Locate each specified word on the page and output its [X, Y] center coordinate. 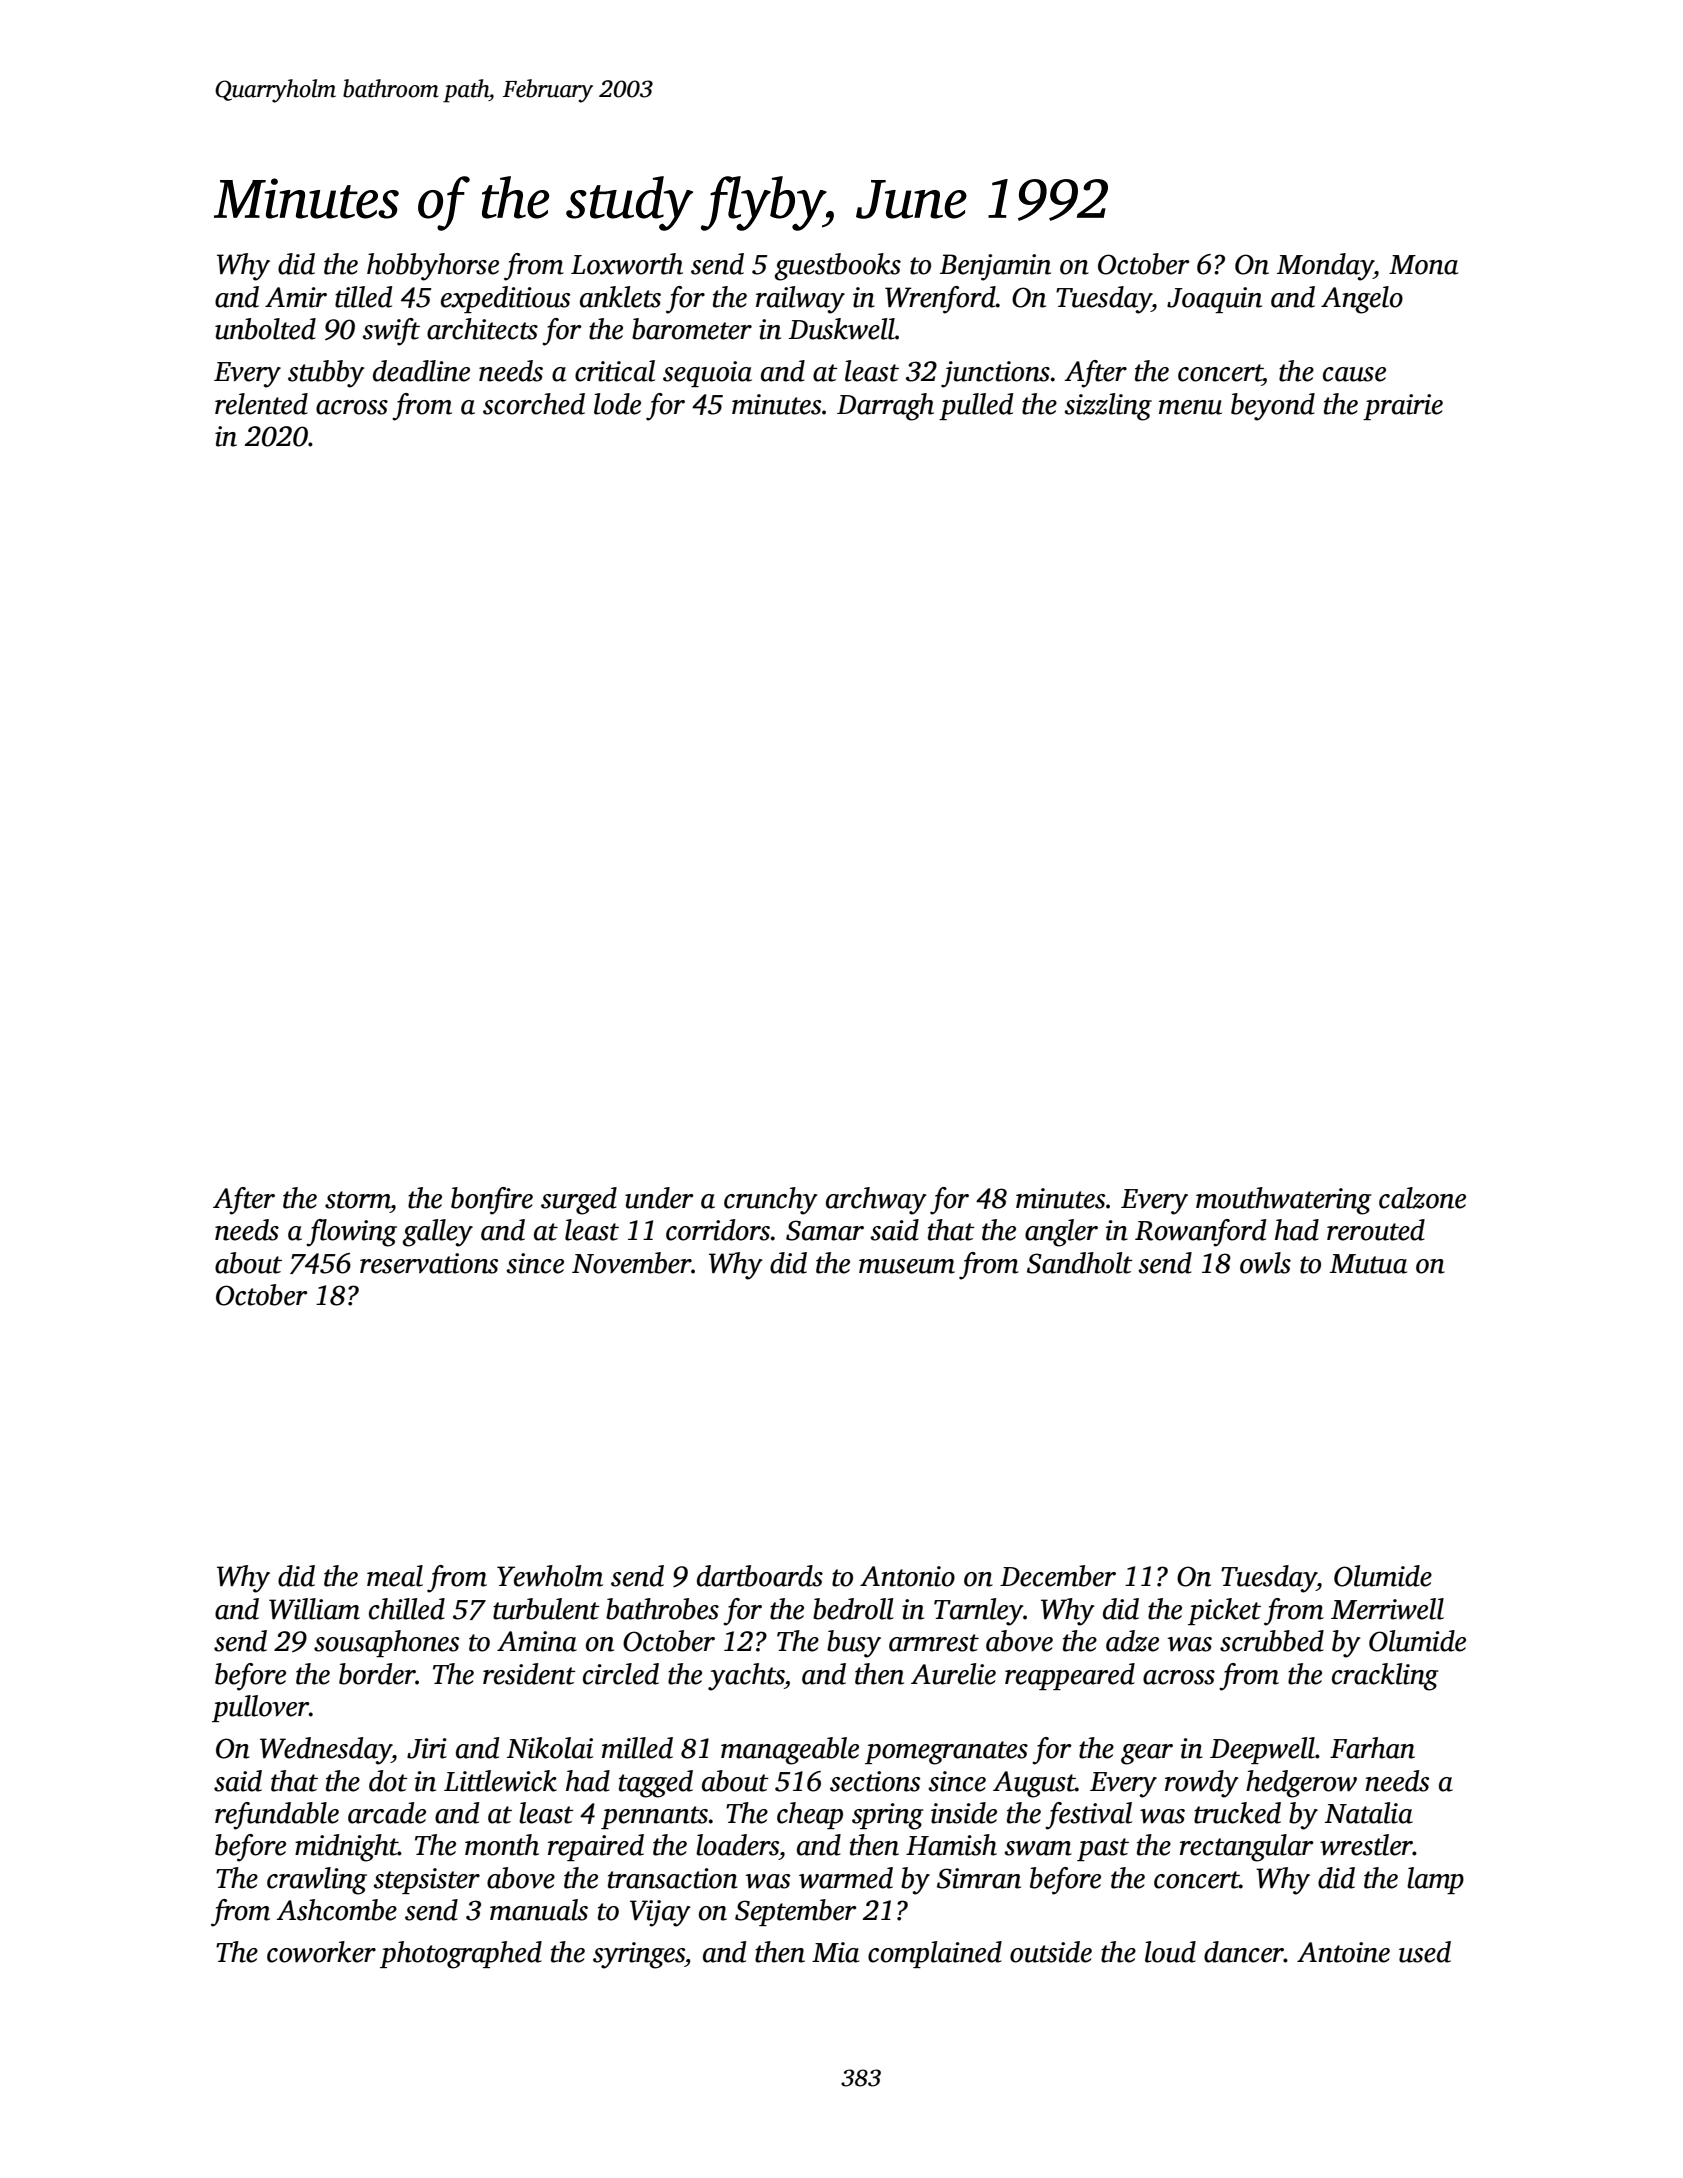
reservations [429, 1263]
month [502, 1845]
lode [617, 404]
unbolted [265, 329]
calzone [1422, 1198]
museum [907, 1266]
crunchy [771, 1201]
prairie [1403, 407]
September [796, 1912]
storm [357, 1200]
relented [261, 404]
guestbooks [837, 267]
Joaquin [1214, 300]
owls [1265, 1263]
